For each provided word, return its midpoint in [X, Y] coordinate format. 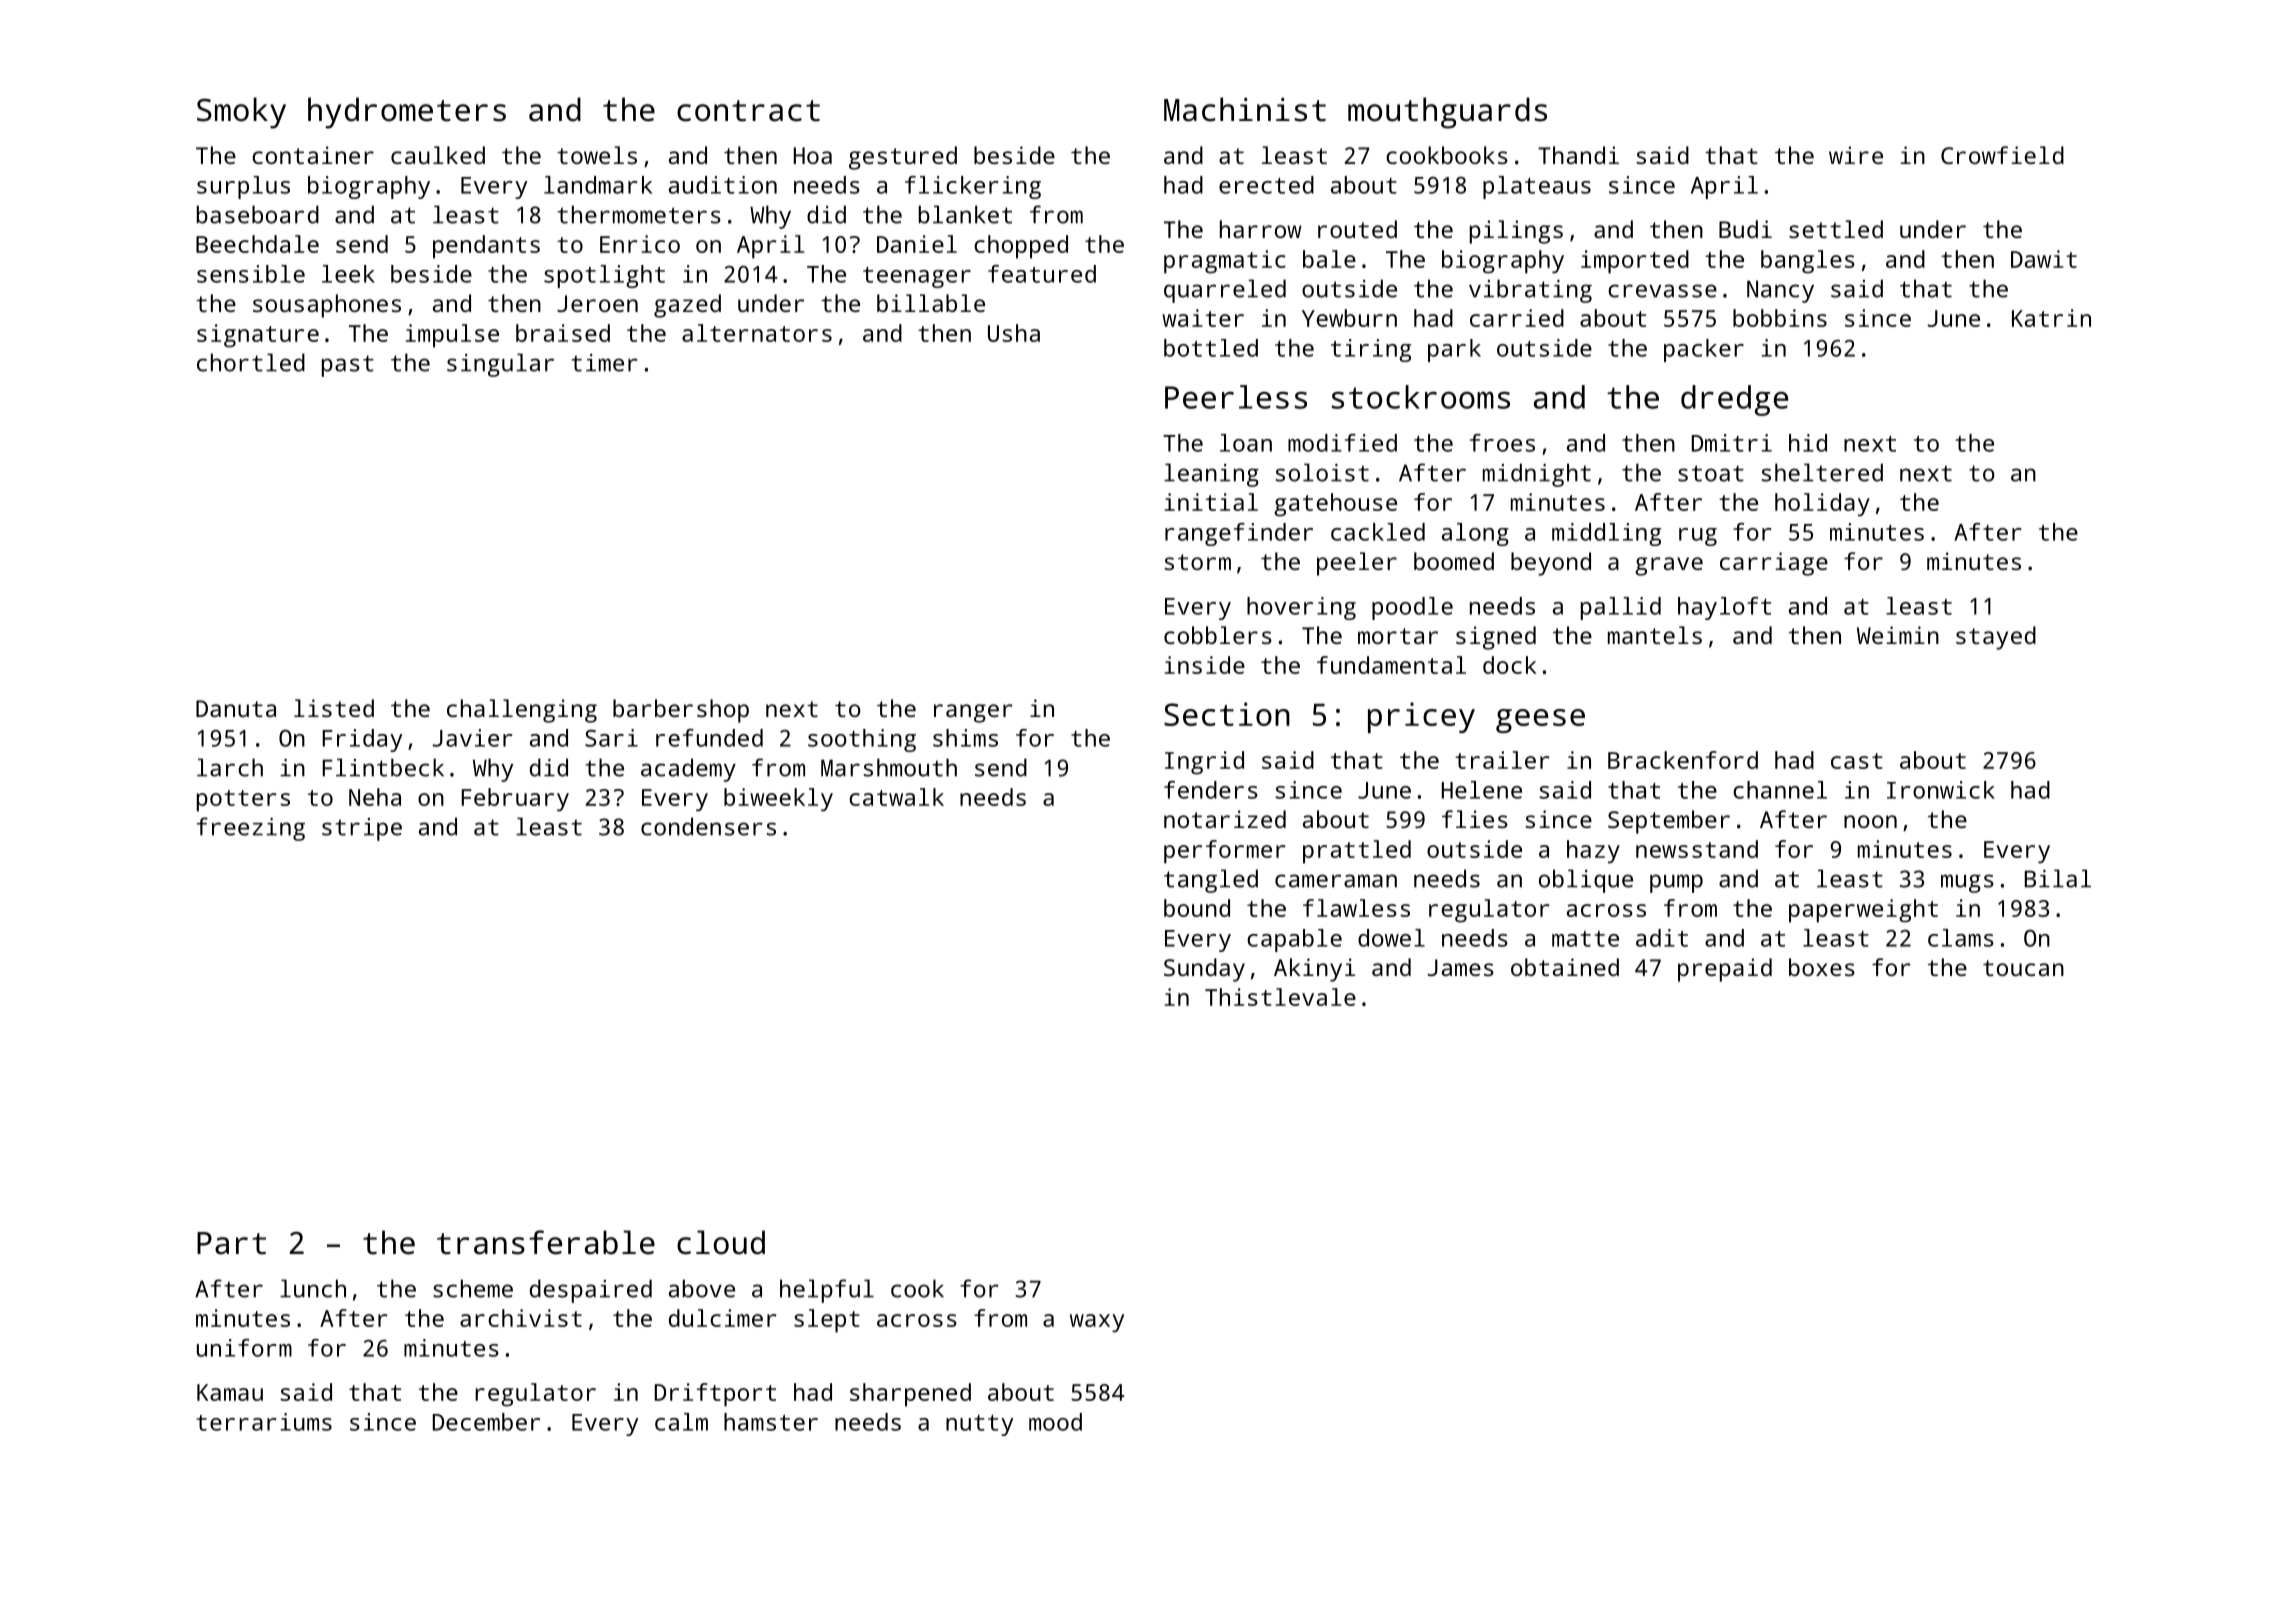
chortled [251, 362]
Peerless [1236, 397]
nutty [979, 1425]
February [515, 800]
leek [348, 274]
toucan [2023, 968]
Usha [1014, 333]
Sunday [1204, 970]
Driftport [715, 1395]
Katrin [2051, 318]
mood [1055, 1422]
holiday [1822, 505]
